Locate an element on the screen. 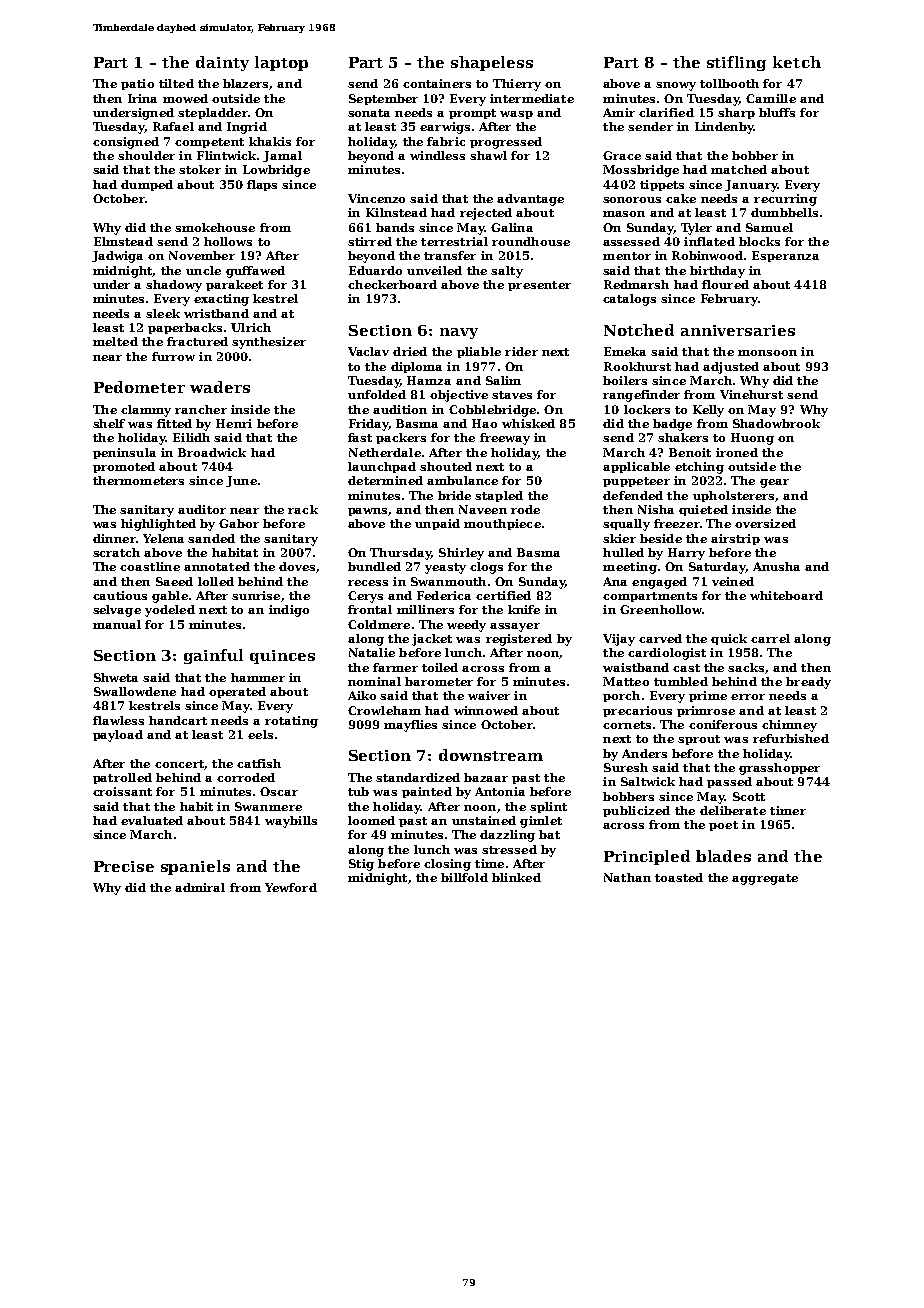 The width and height of the screenshot is (924, 1308). flawless is located at coordinates (118, 720).
